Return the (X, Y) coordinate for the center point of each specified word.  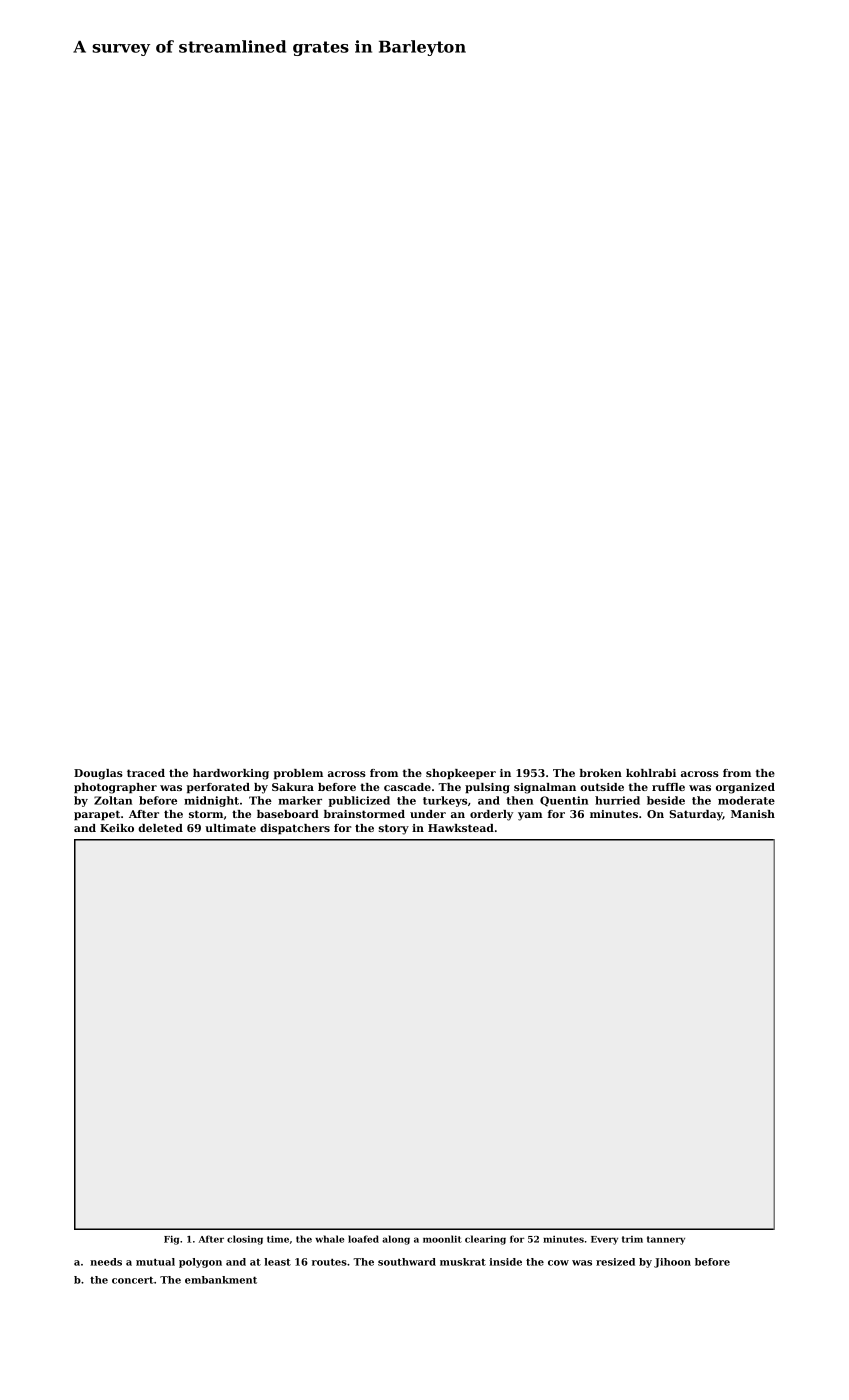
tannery (666, 1240)
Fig (171, 1240)
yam (530, 816)
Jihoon (672, 1263)
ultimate (230, 828)
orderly (491, 815)
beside (666, 800)
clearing (485, 1240)
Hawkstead (461, 828)
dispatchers (295, 829)
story (394, 829)
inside (505, 1262)
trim (632, 1239)
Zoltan (113, 800)
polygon (200, 1263)
